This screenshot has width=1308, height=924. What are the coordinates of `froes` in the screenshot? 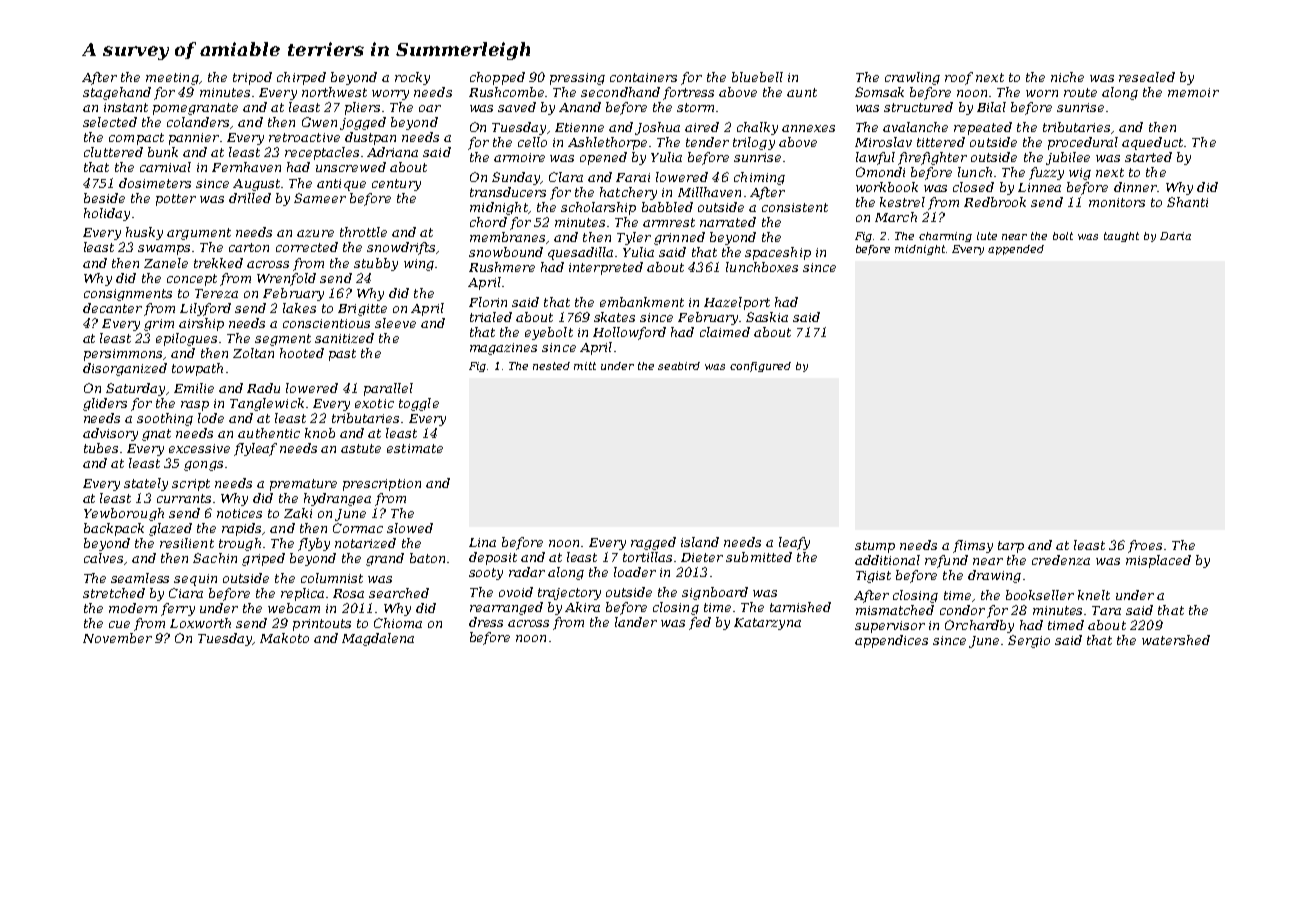 It's located at (1145, 546).
